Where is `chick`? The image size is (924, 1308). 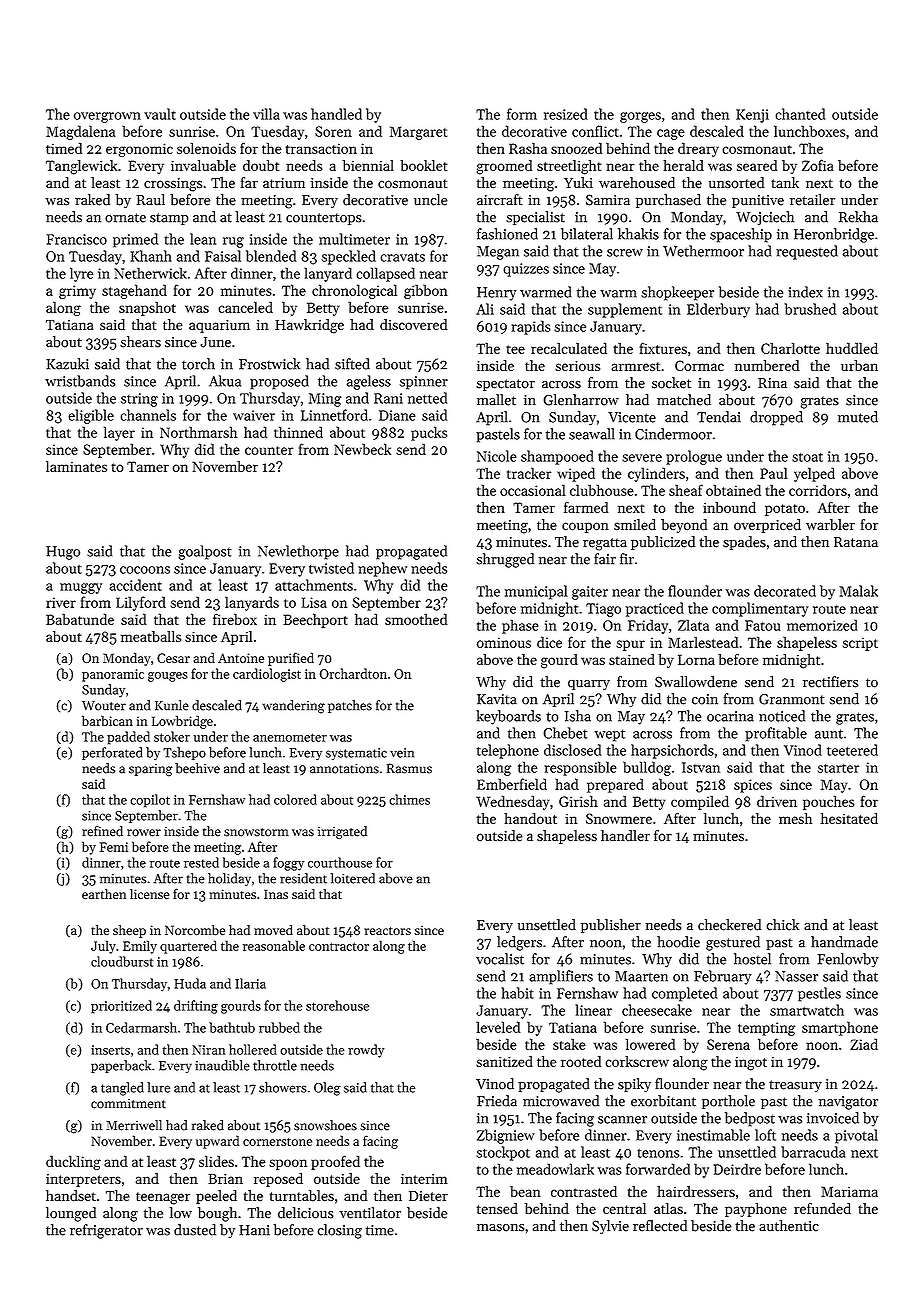
chick is located at coordinates (782, 925).
